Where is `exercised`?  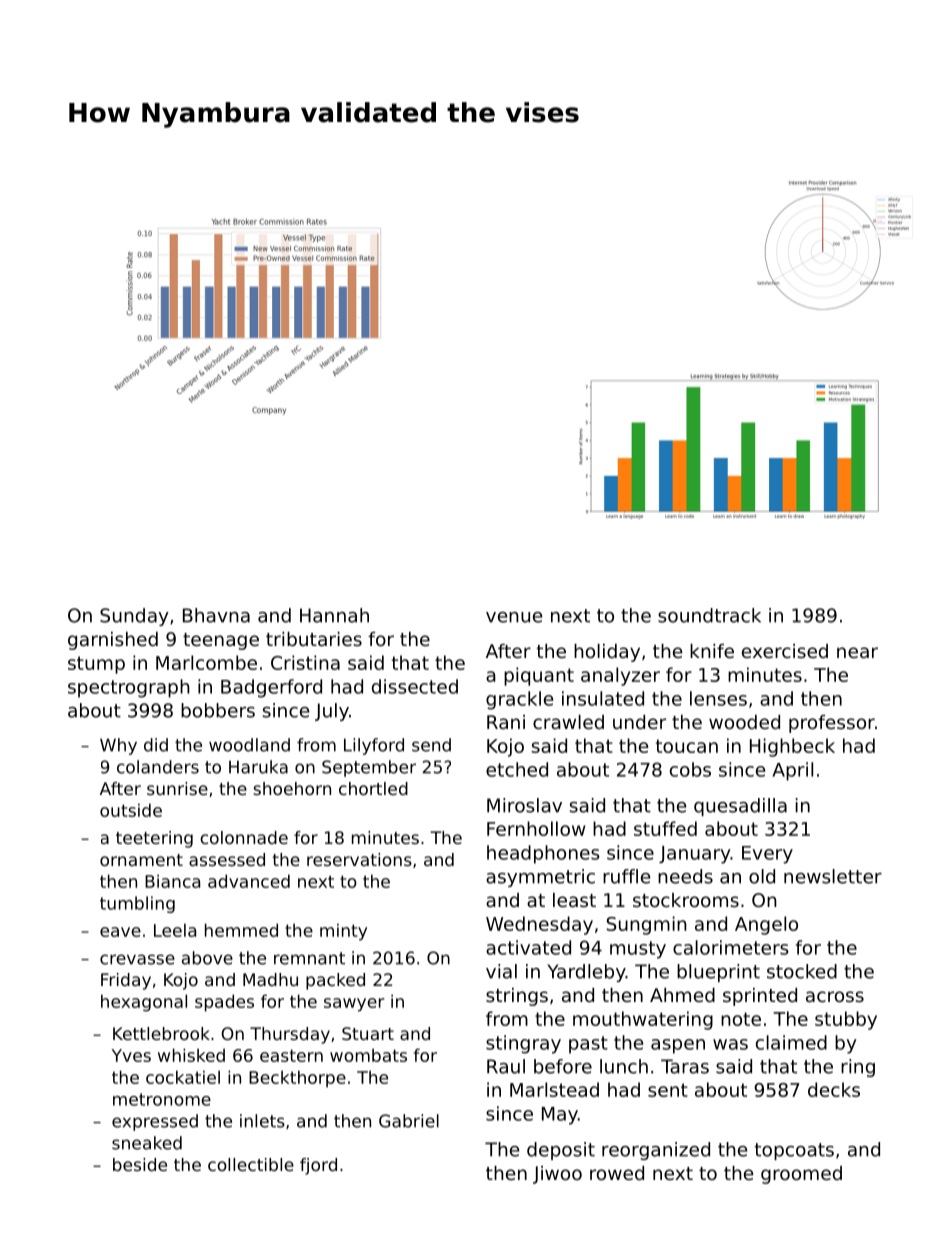
exercised is located at coordinates (785, 651).
